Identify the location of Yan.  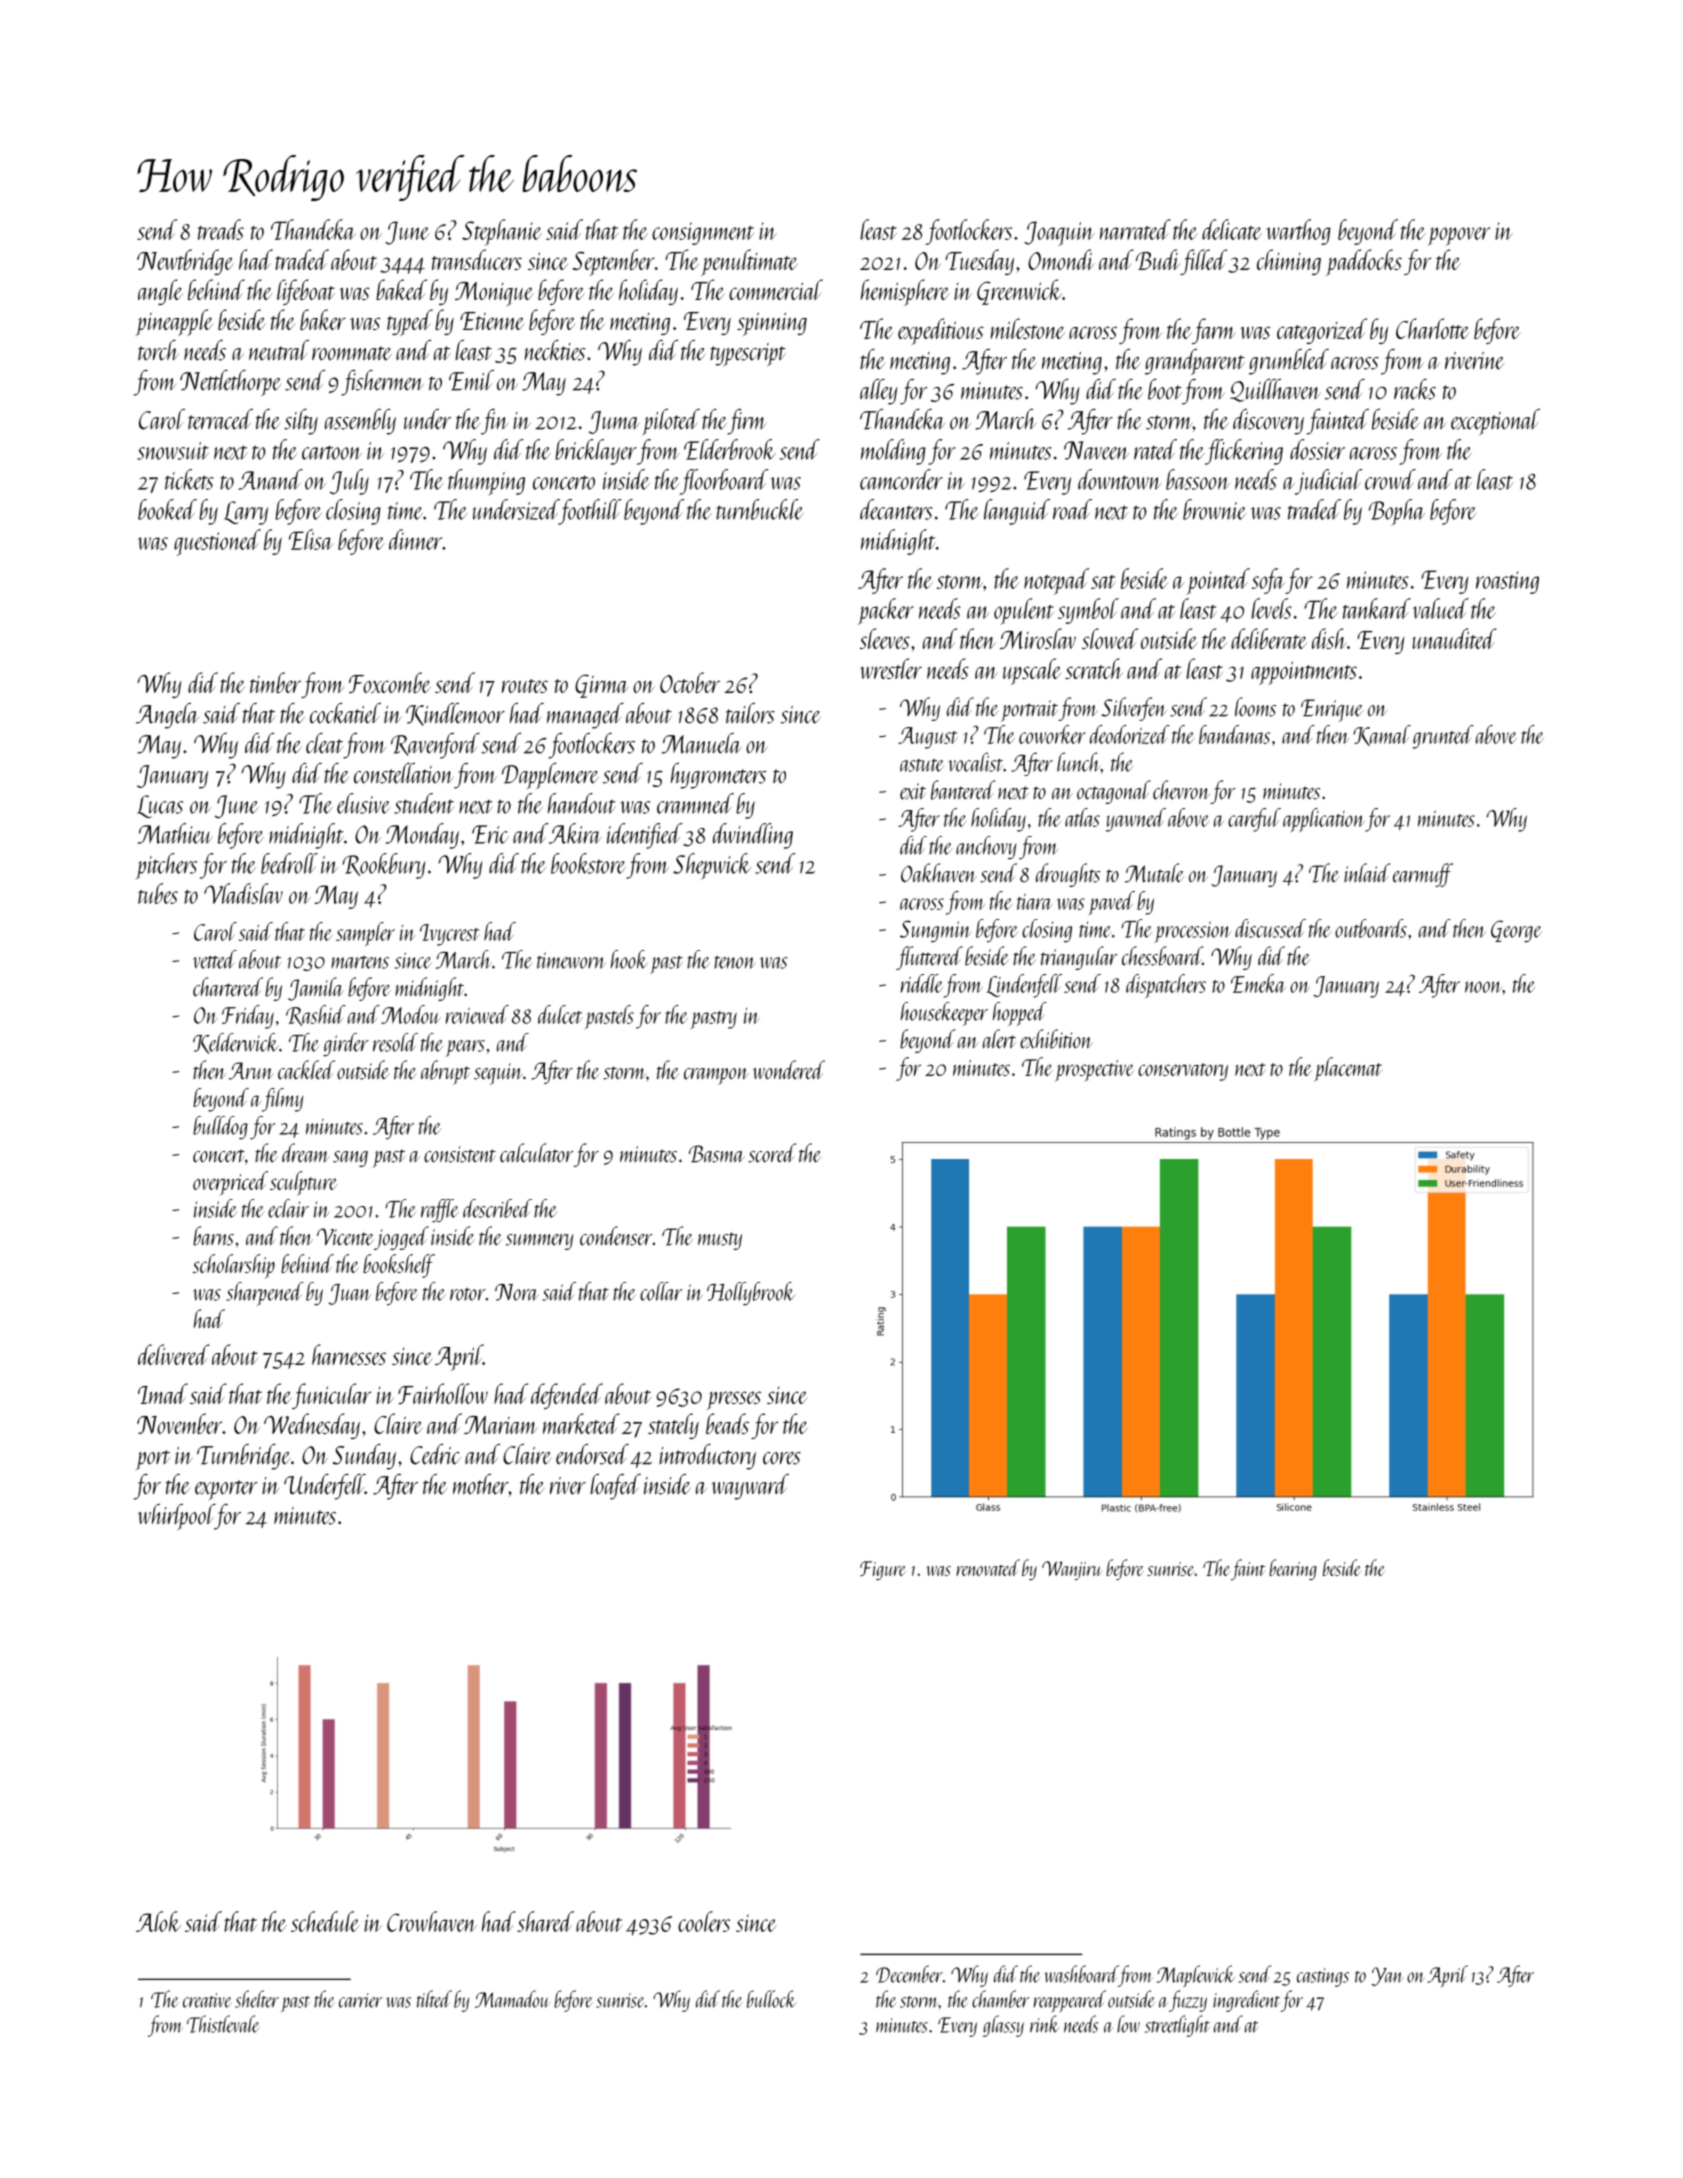
(1388, 1976).
